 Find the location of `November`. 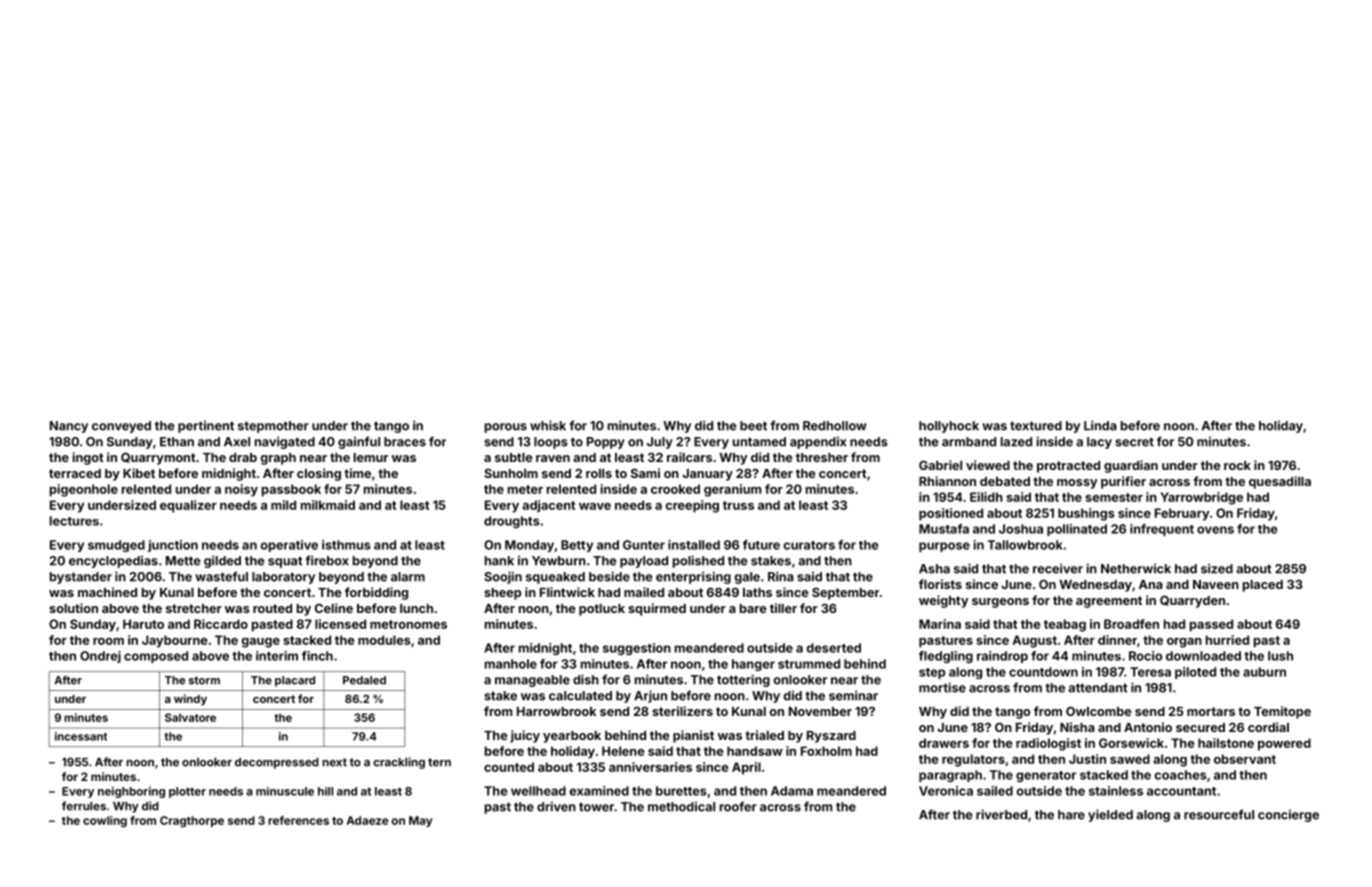

November is located at coordinates (820, 711).
